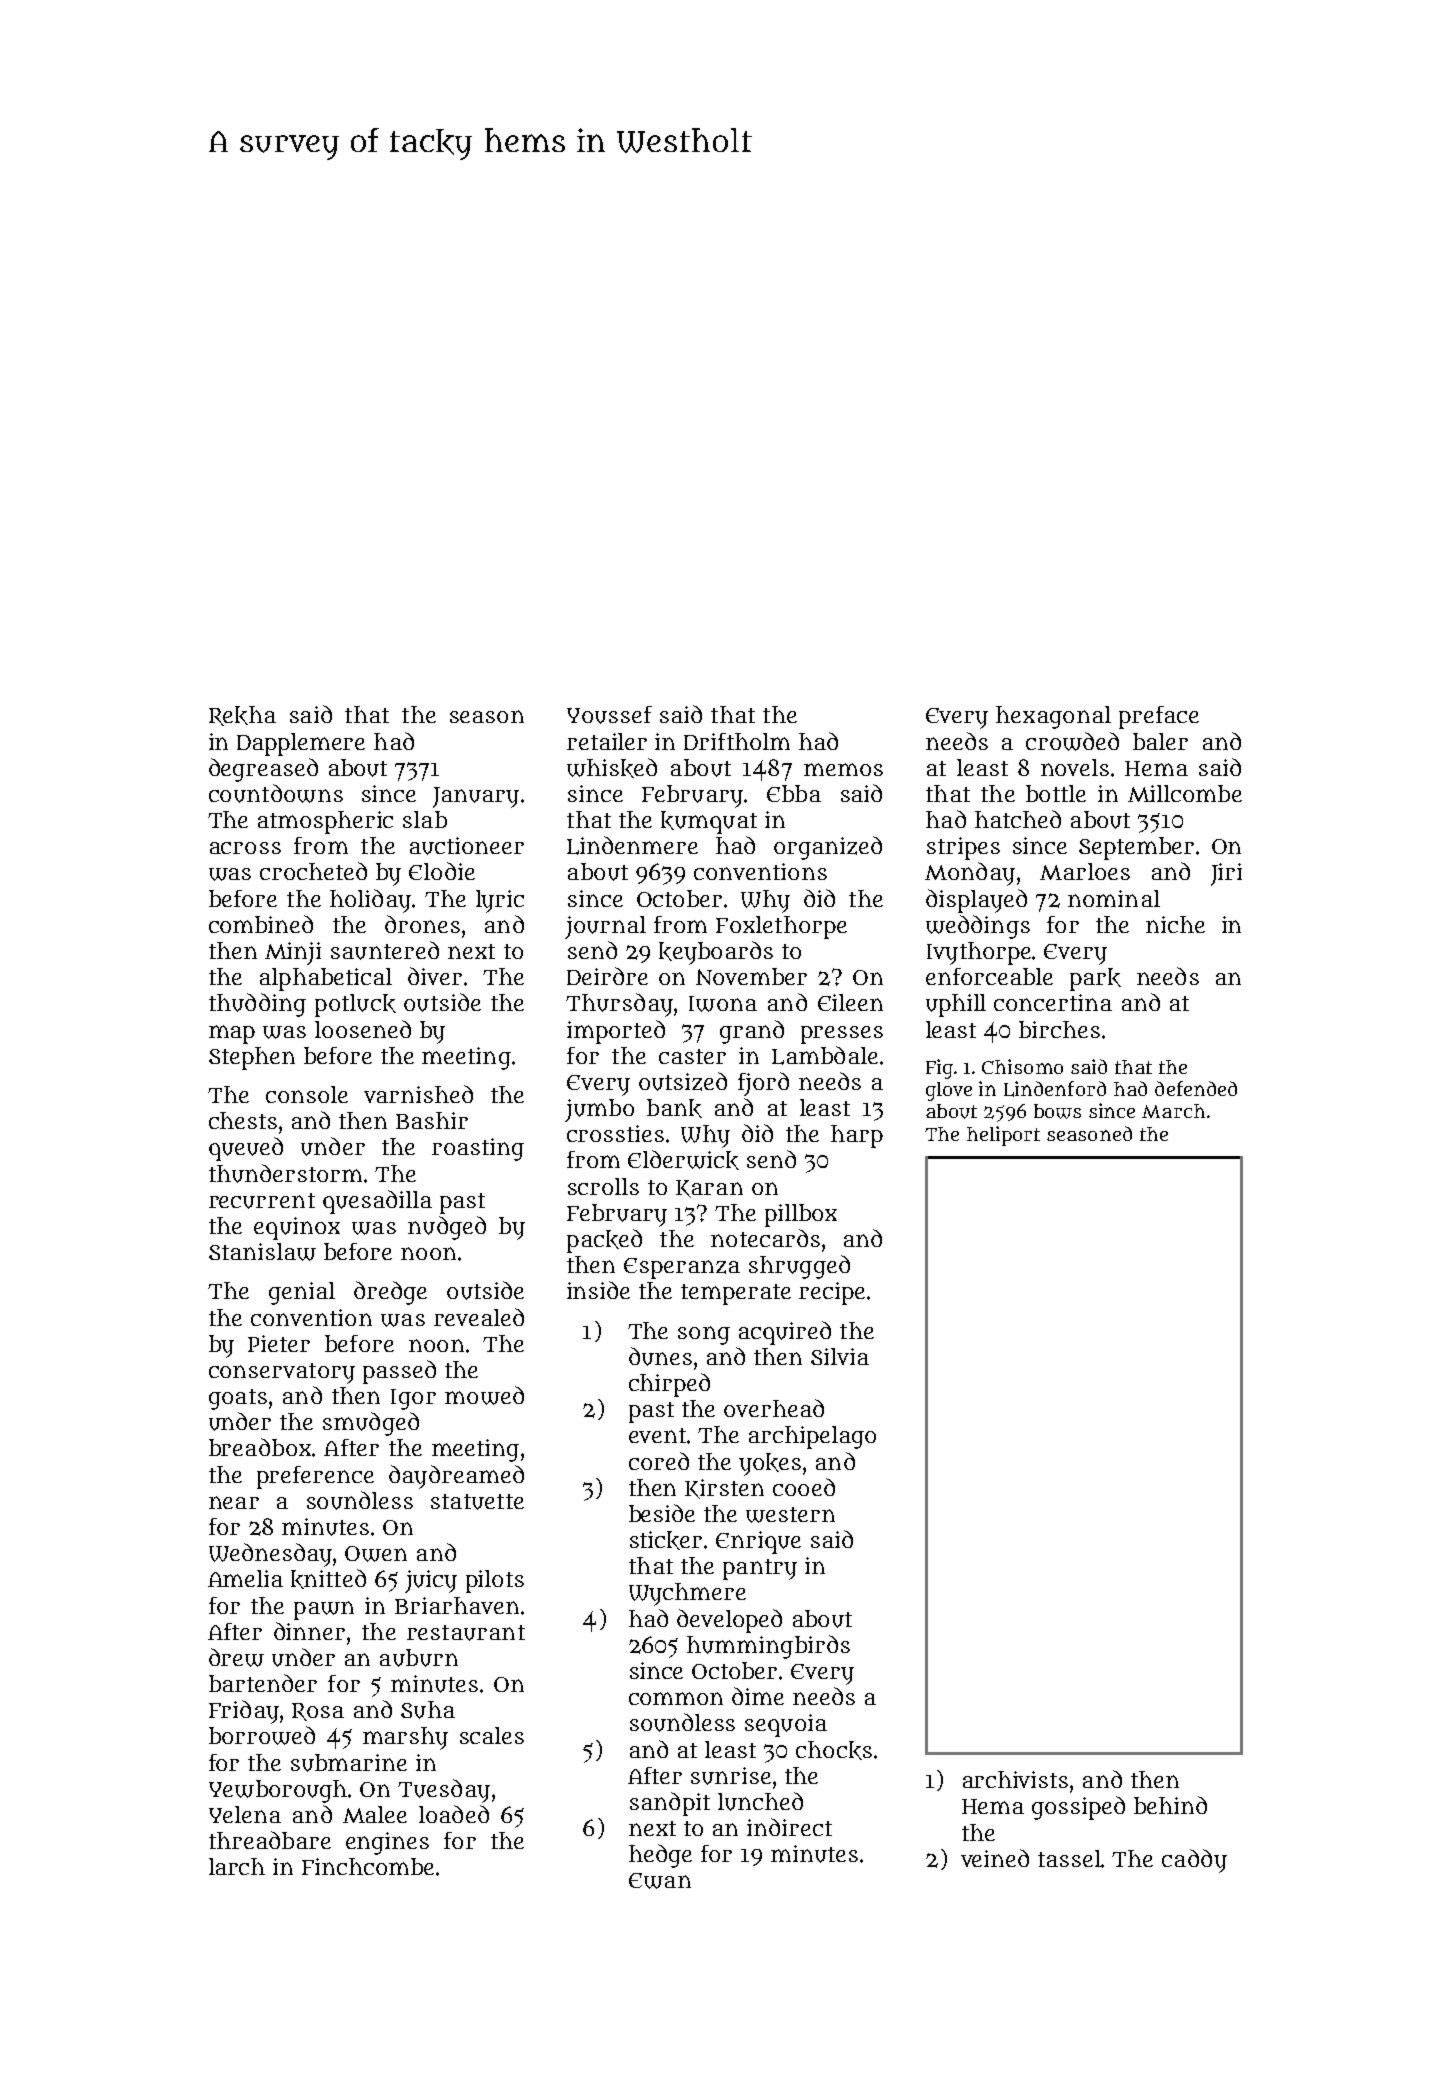 The width and height of the screenshot is (1450, 2100). Describe the element at coordinates (774, 1408) in the screenshot. I see `overhead` at that location.
